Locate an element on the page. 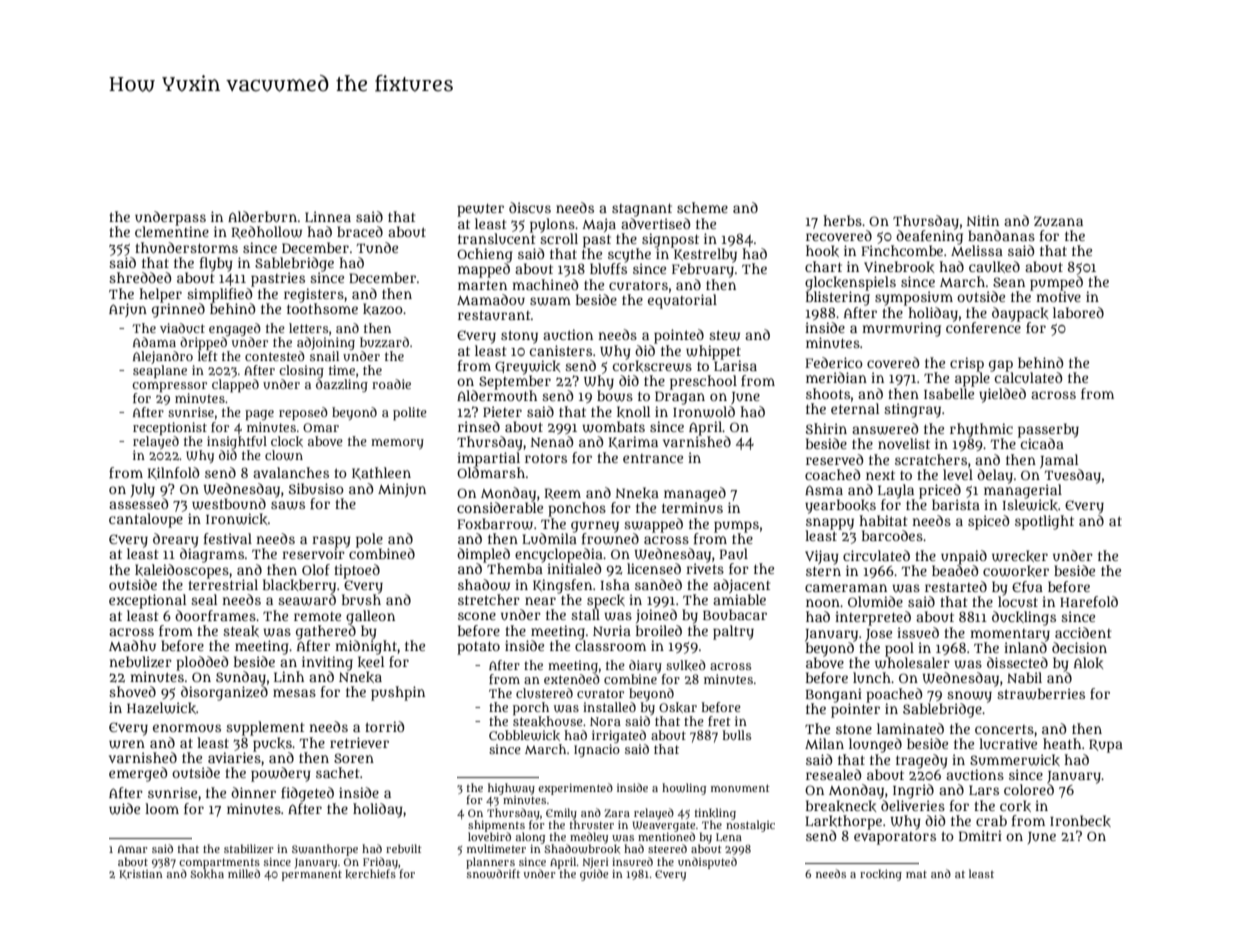 The image size is (1233, 952). fret is located at coordinates (719, 721).
